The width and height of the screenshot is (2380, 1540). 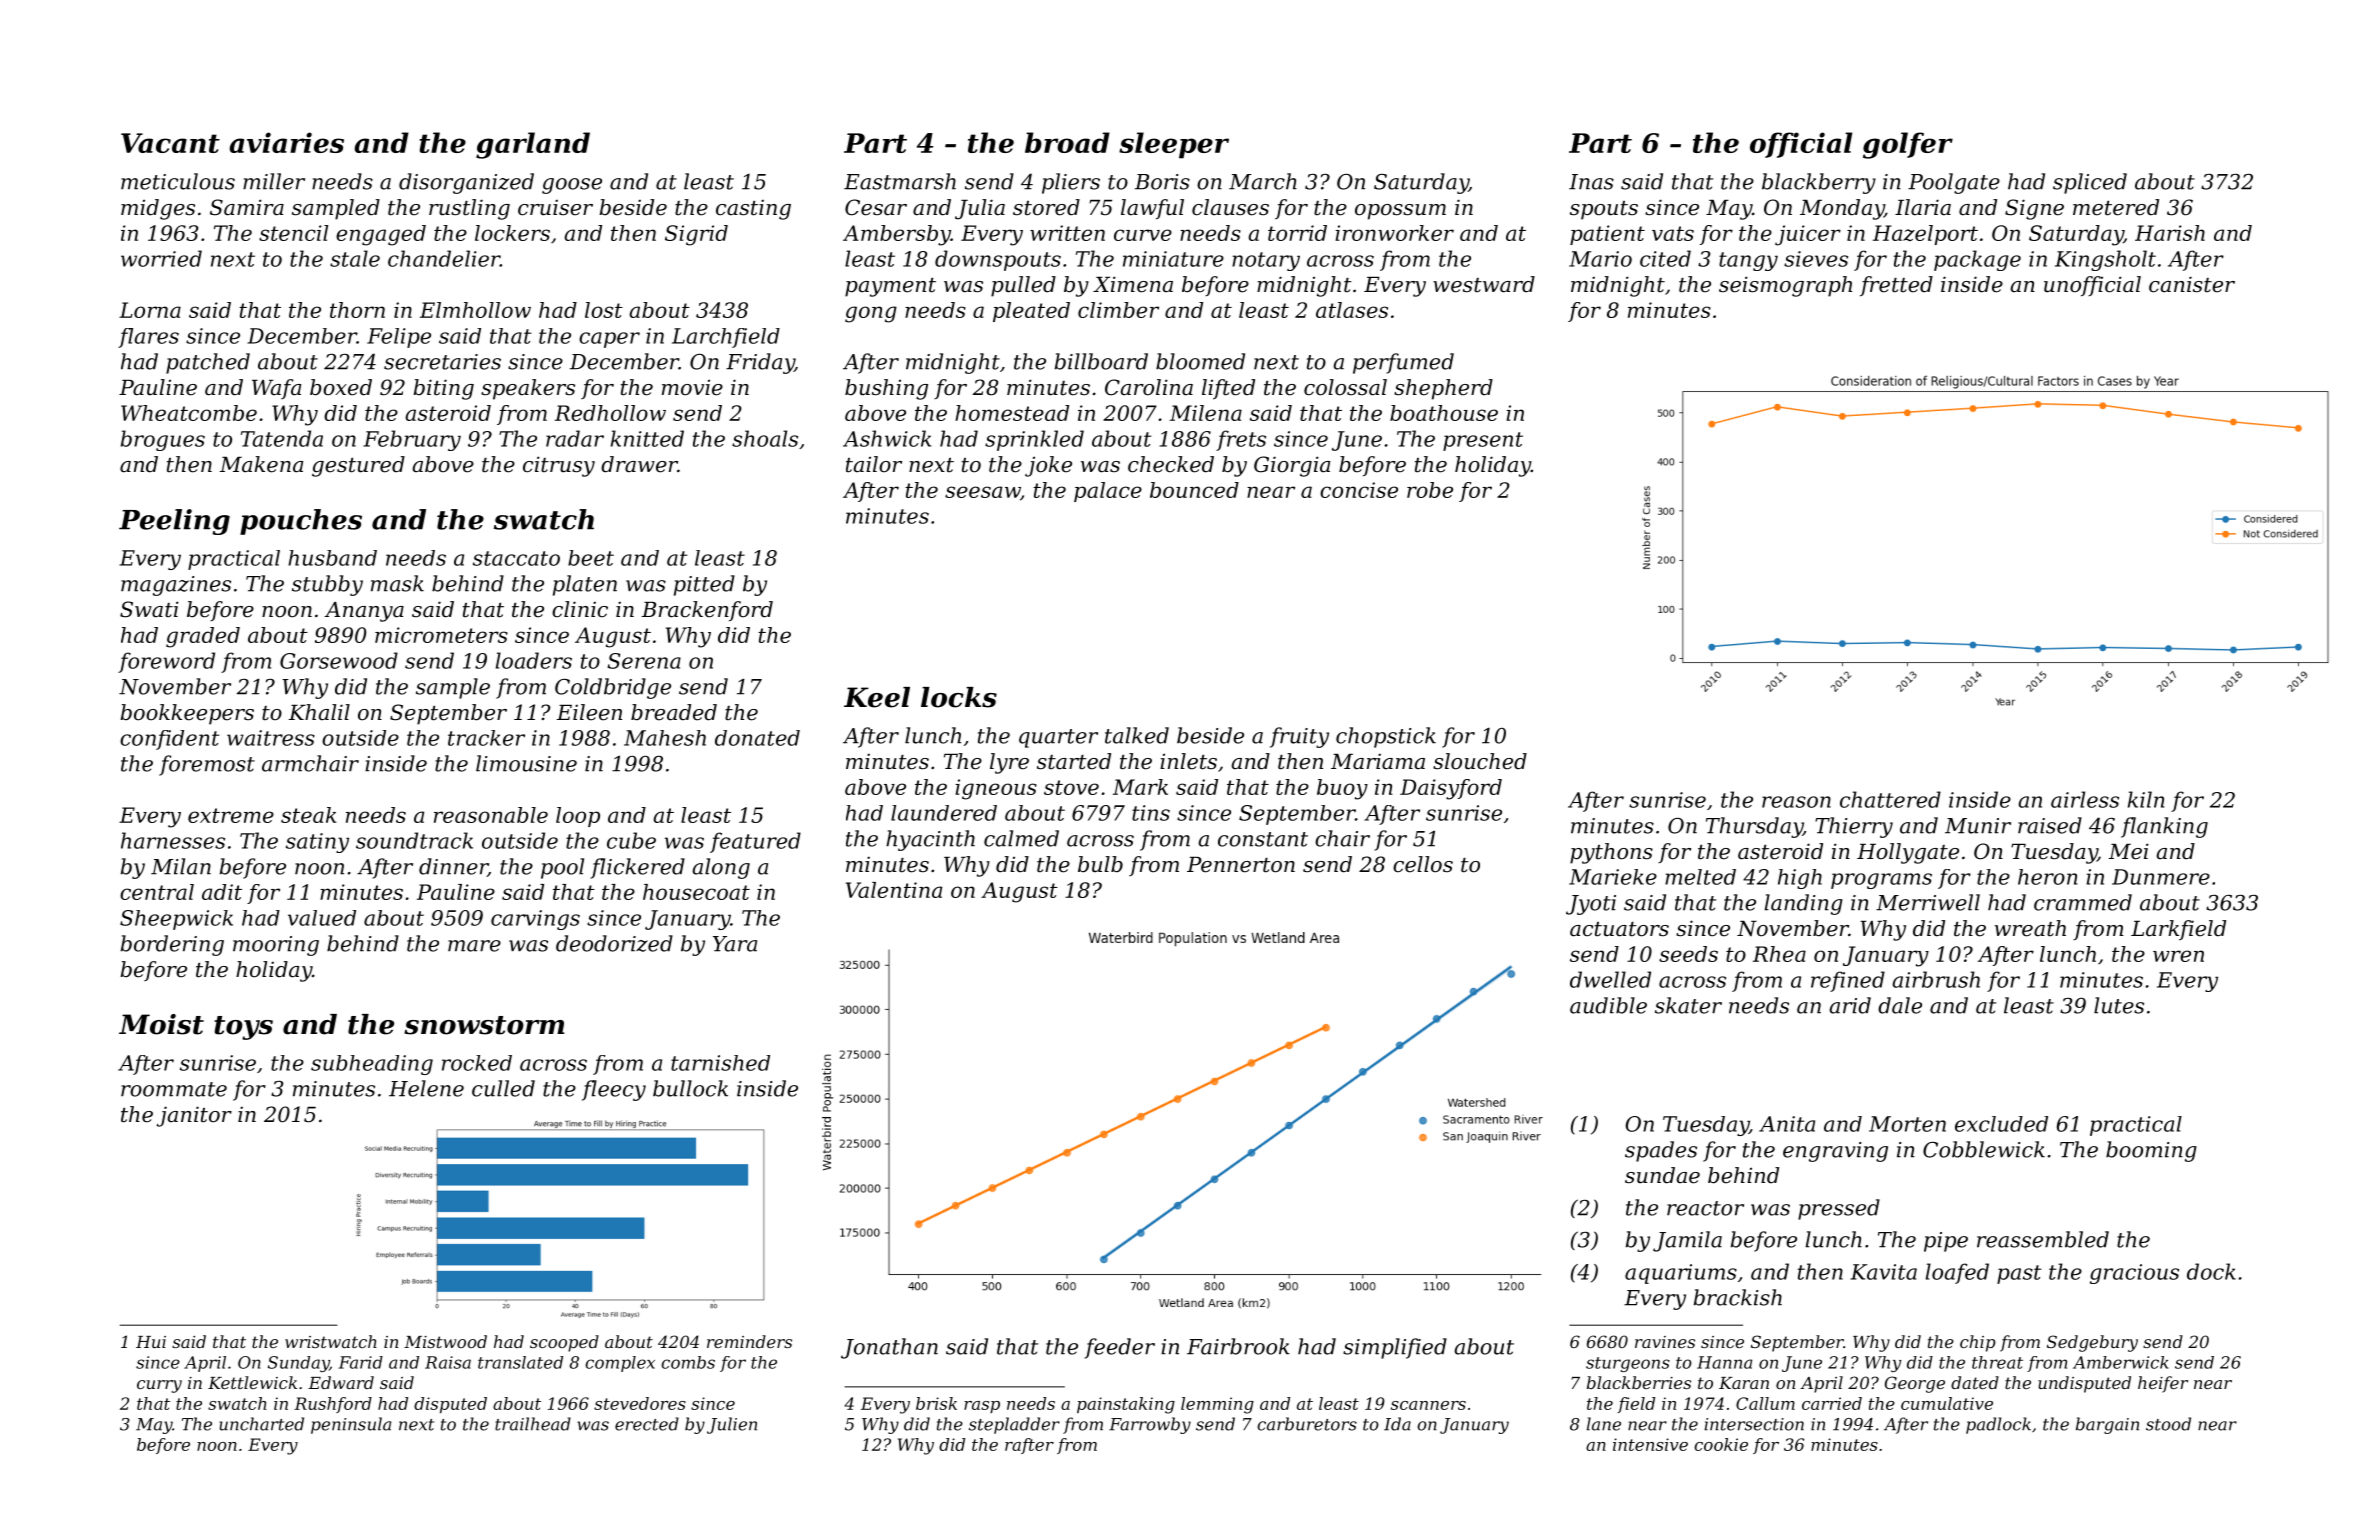 I want to click on reassembled, so click(x=2043, y=1239).
